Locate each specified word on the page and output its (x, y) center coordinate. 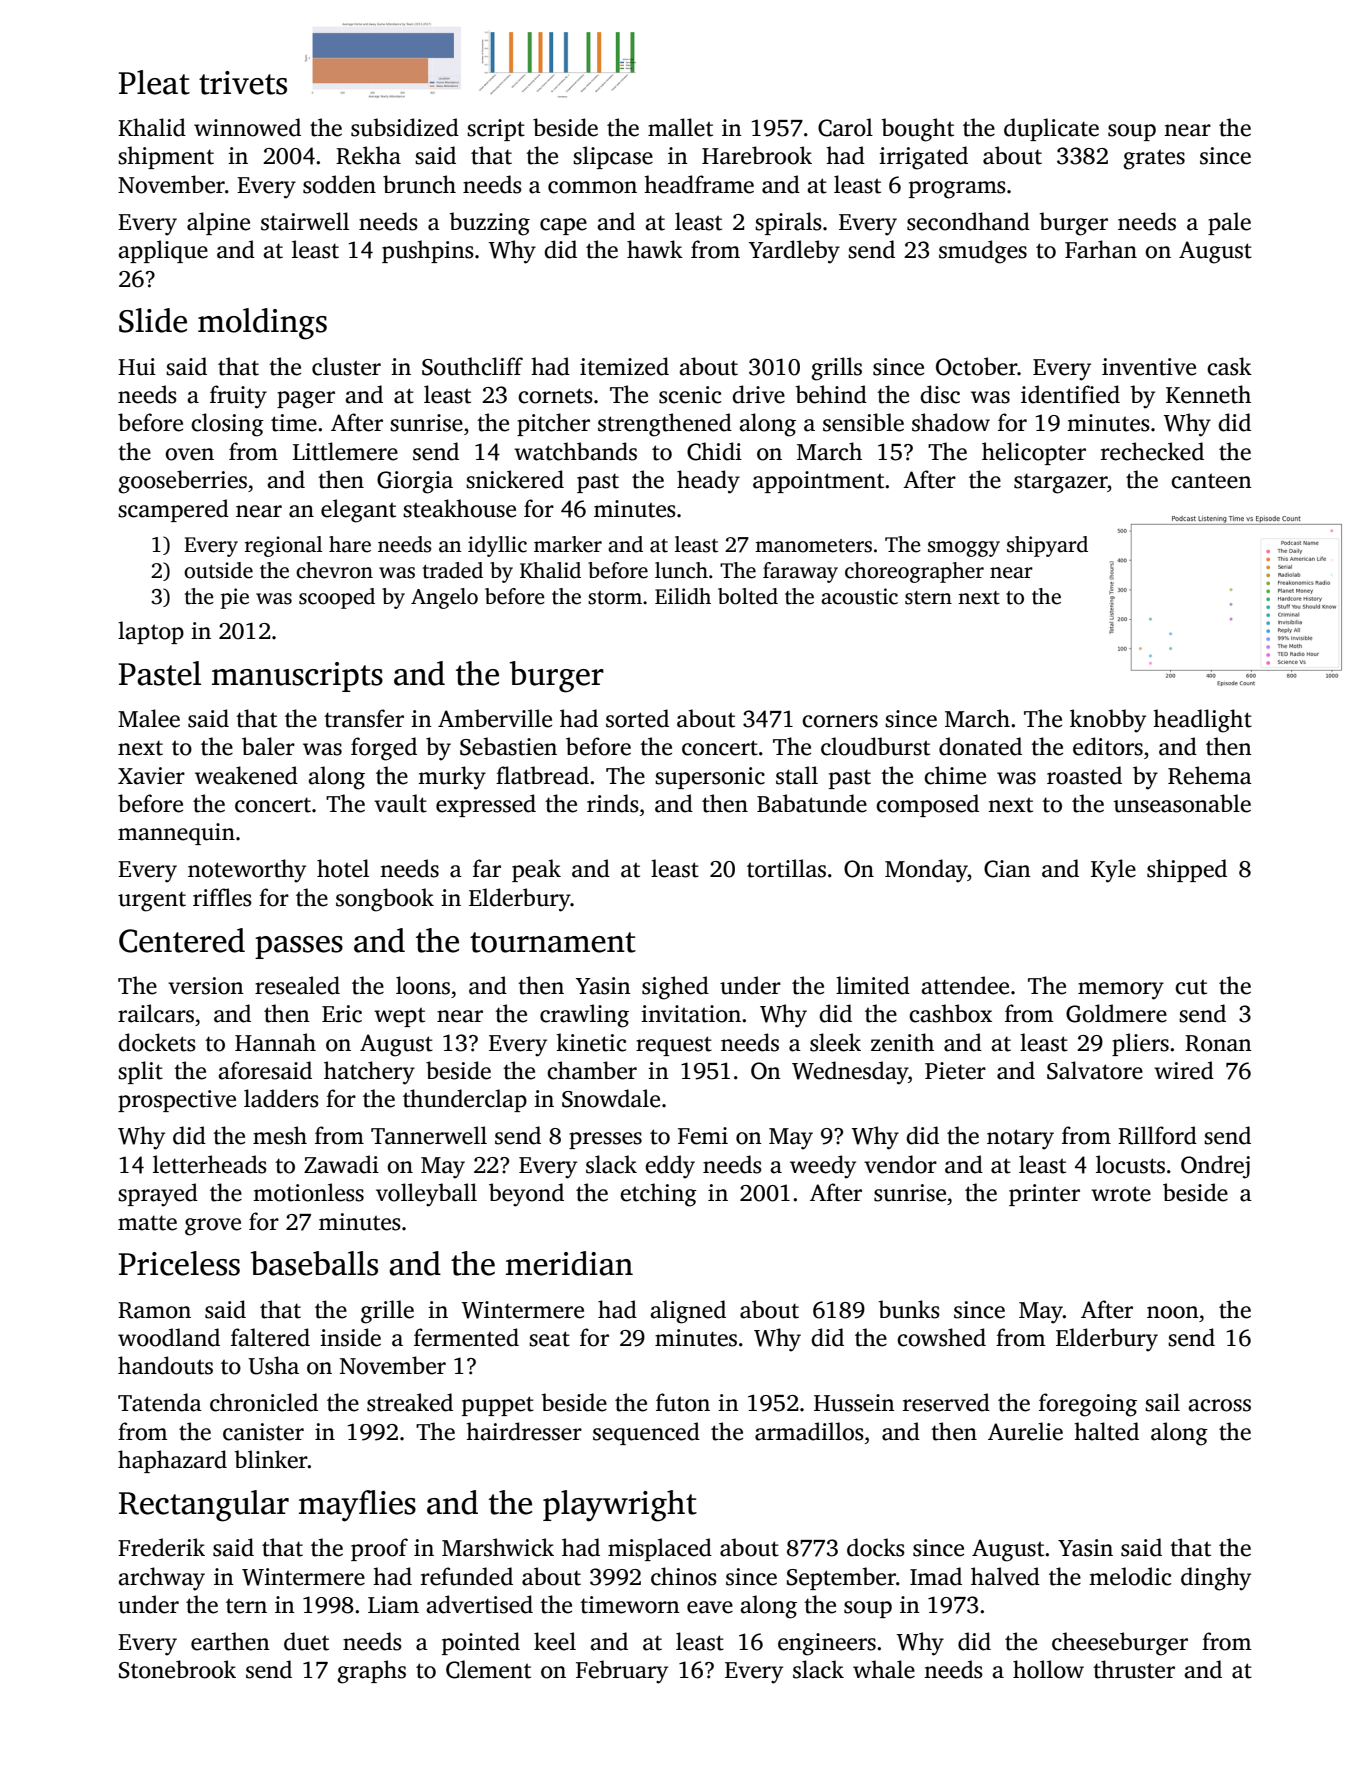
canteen (1211, 481)
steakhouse (459, 508)
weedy (823, 1167)
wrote (1121, 1194)
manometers (813, 546)
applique (163, 251)
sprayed (158, 1195)
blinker (271, 1459)
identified (1070, 394)
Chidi (714, 451)
